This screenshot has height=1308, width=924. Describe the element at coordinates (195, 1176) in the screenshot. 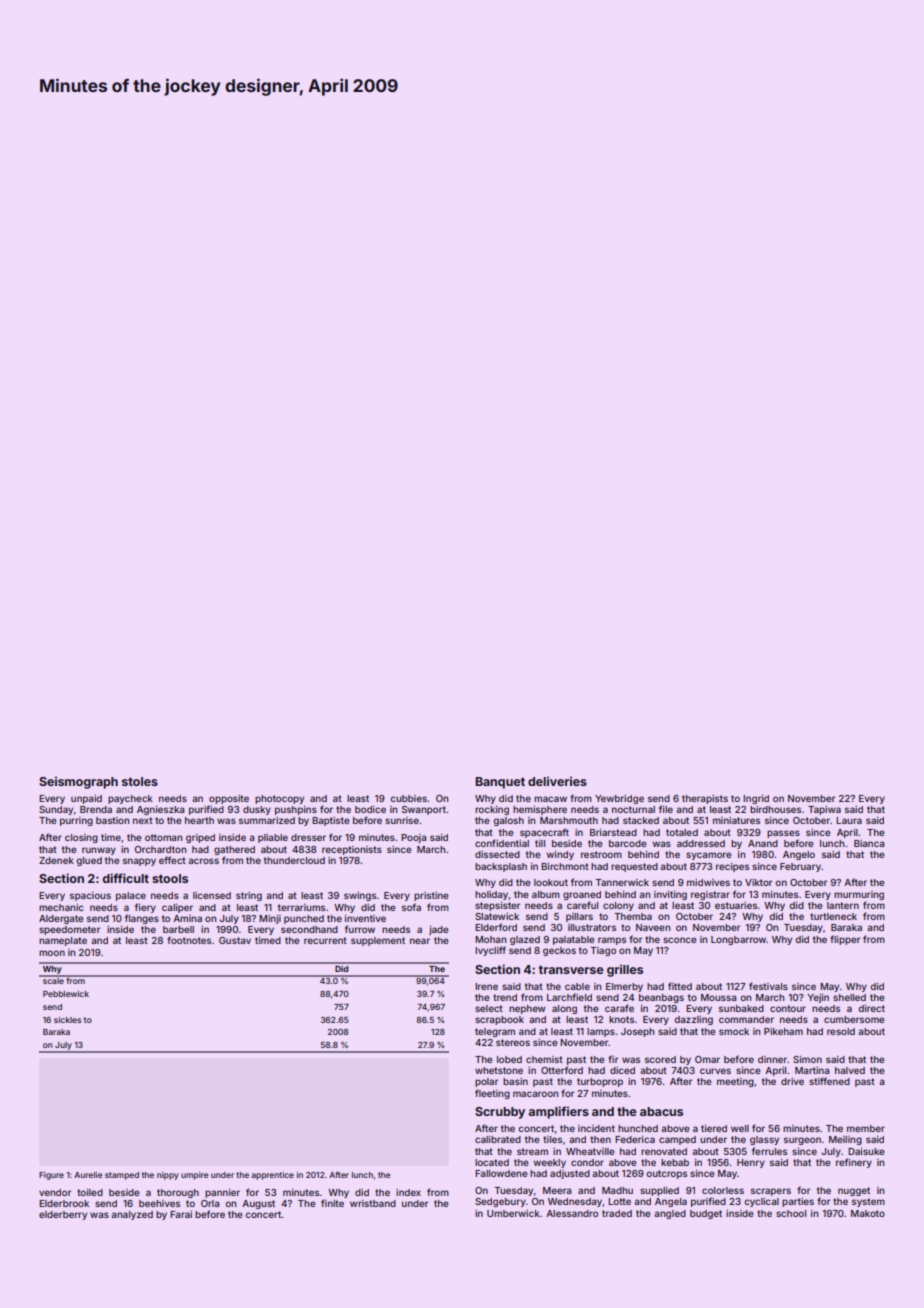

I see `umpire` at that location.
